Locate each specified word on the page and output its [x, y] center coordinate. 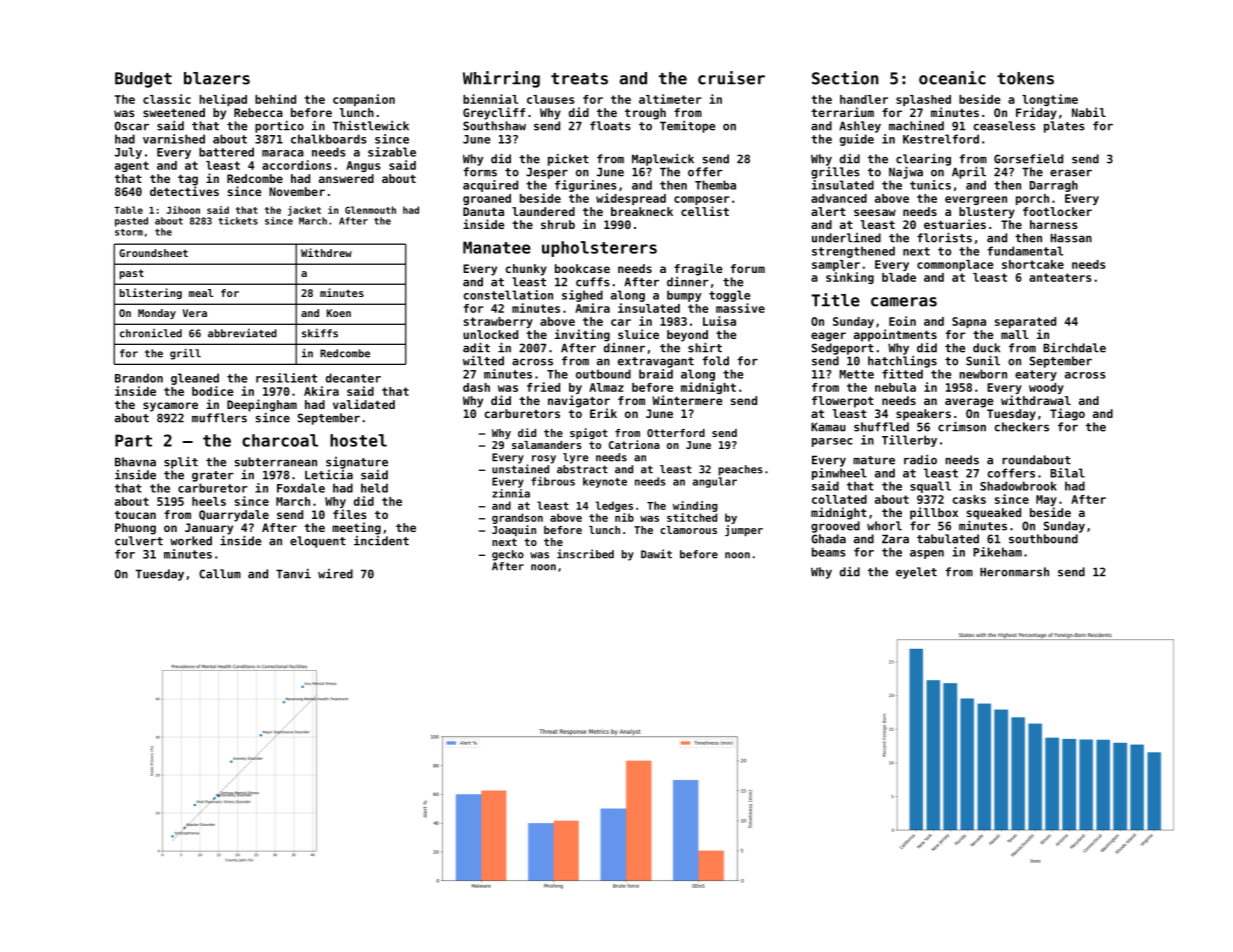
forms [480, 172]
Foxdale [301, 488]
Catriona [634, 444]
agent [132, 166]
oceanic [952, 78]
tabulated [948, 539]
